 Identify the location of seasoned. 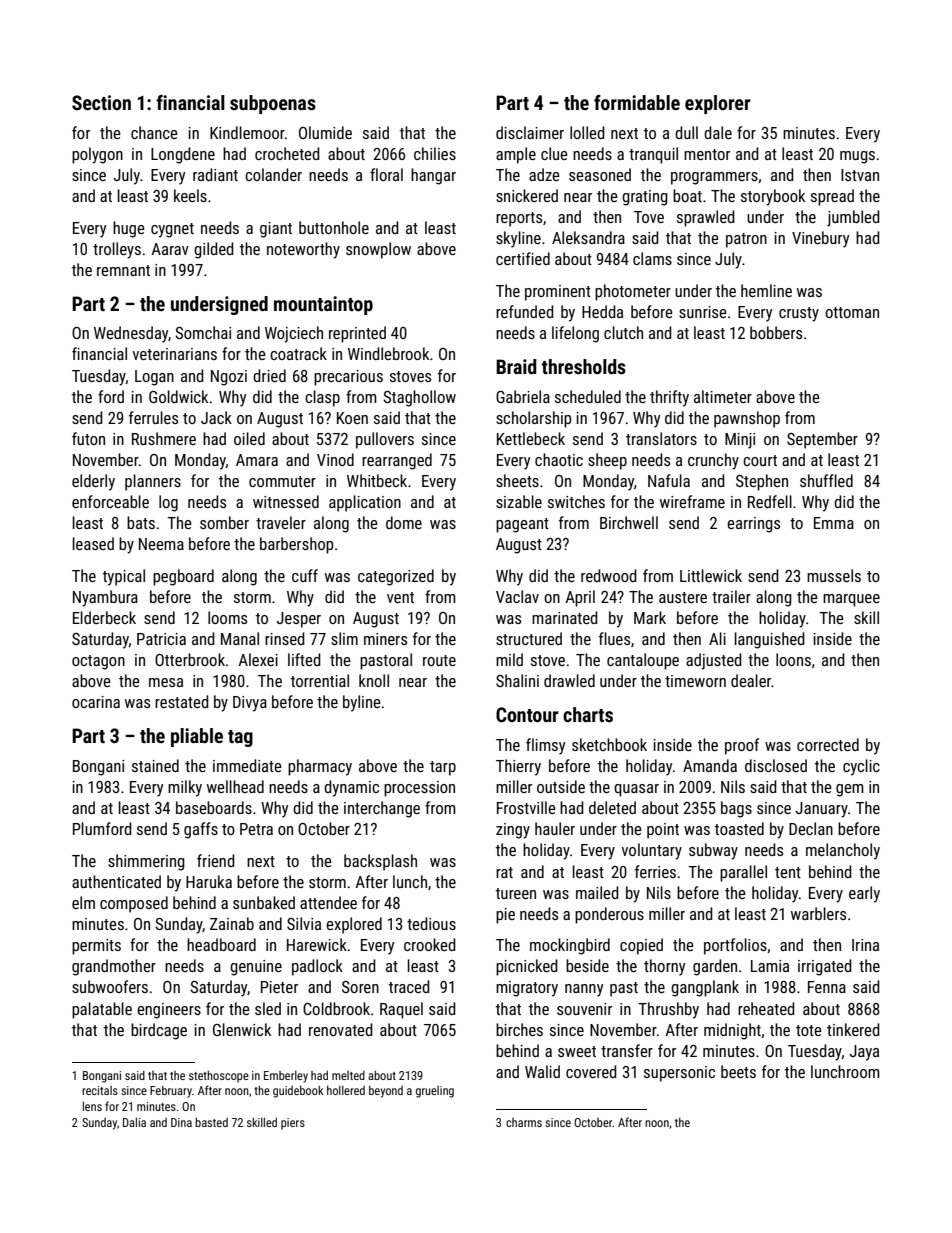
(600, 174).
